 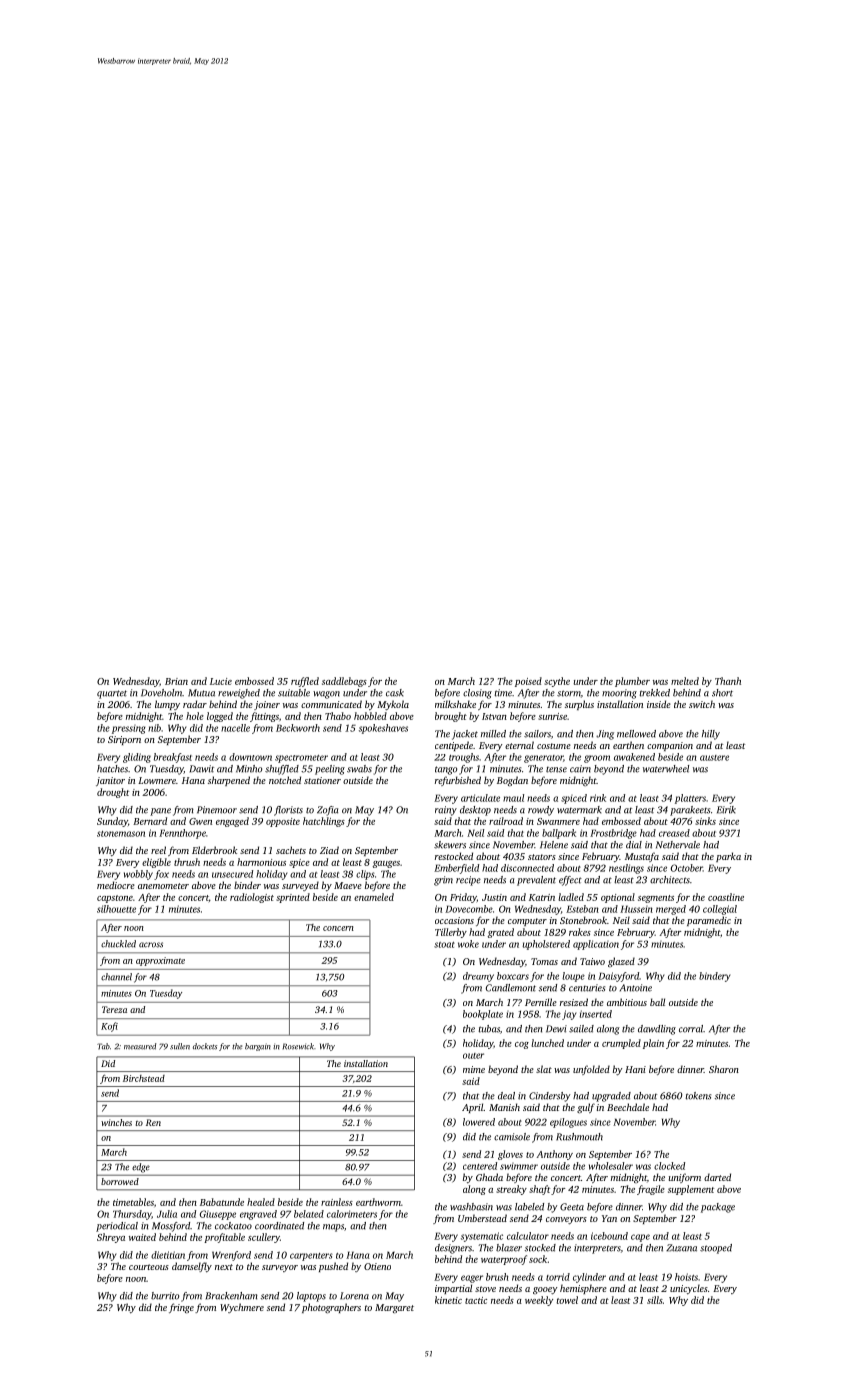 I want to click on Maeve, so click(x=348, y=885).
